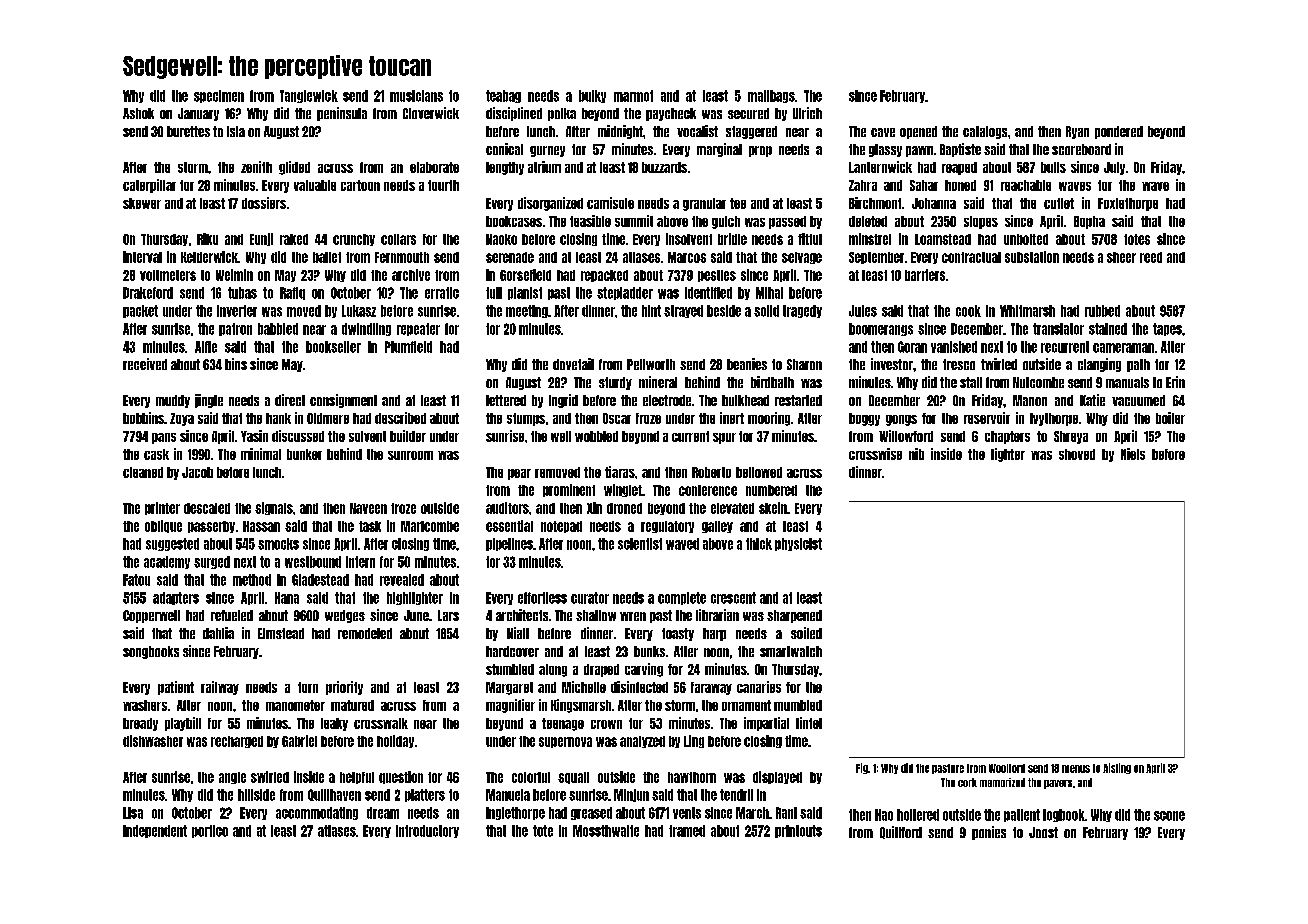  Describe the element at coordinates (188, 131) in the screenshot. I see `burettes` at that location.
